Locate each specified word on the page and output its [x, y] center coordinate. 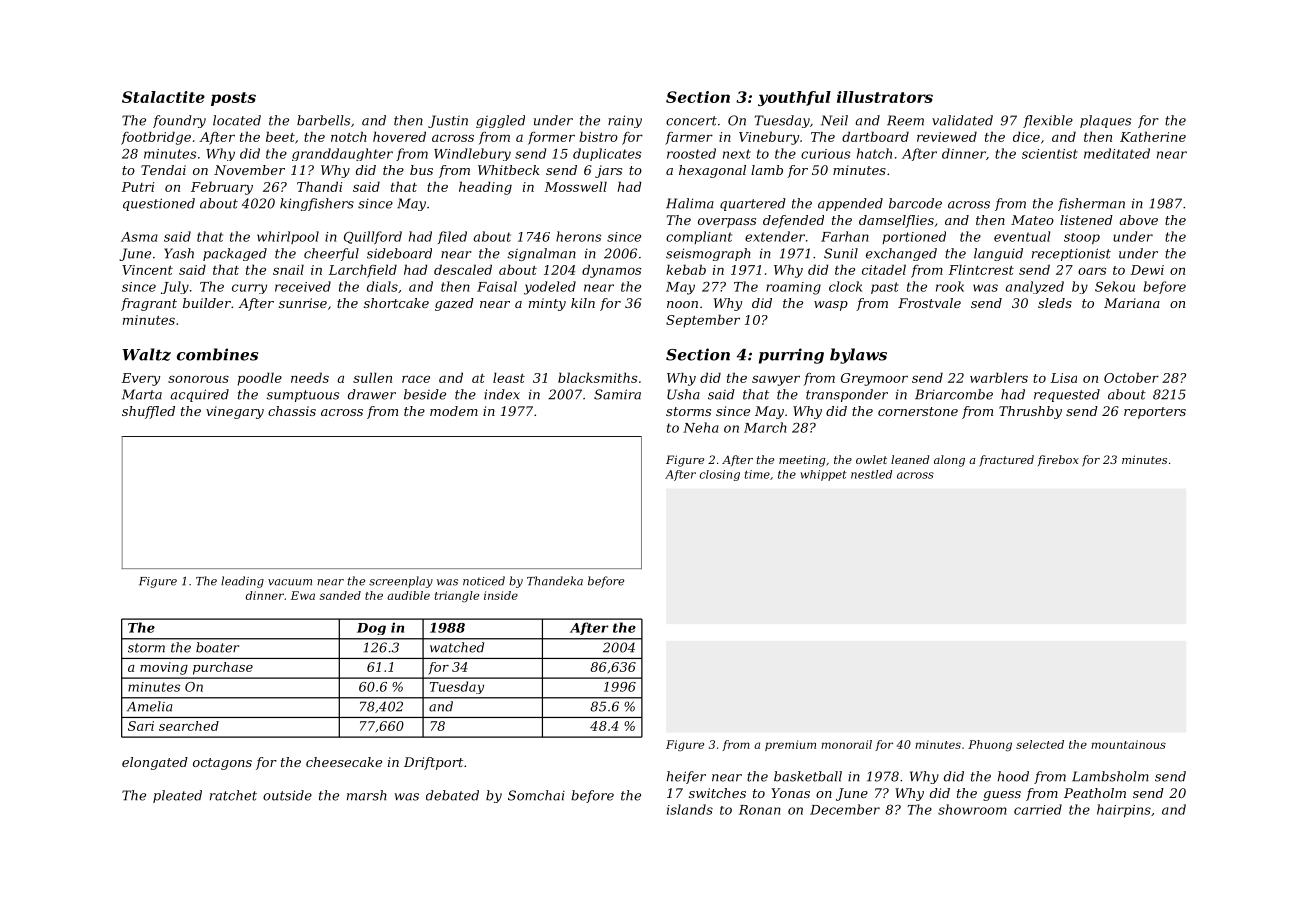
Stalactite [163, 97]
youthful [794, 98]
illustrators [885, 97]
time [757, 474]
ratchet [233, 795]
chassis [292, 411]
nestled [872, 474]
